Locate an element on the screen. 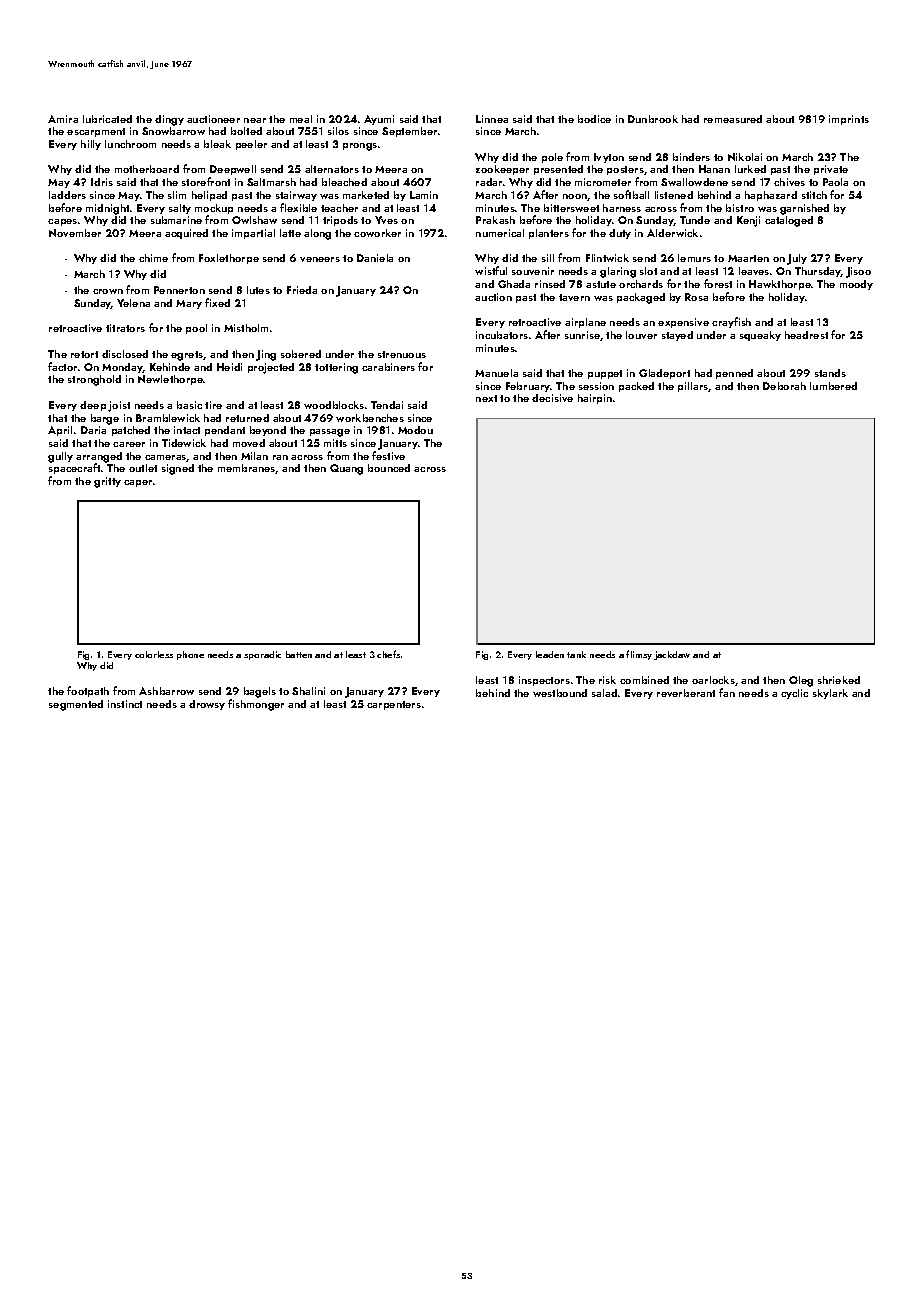  gully is located at coordinates (60, 457).
